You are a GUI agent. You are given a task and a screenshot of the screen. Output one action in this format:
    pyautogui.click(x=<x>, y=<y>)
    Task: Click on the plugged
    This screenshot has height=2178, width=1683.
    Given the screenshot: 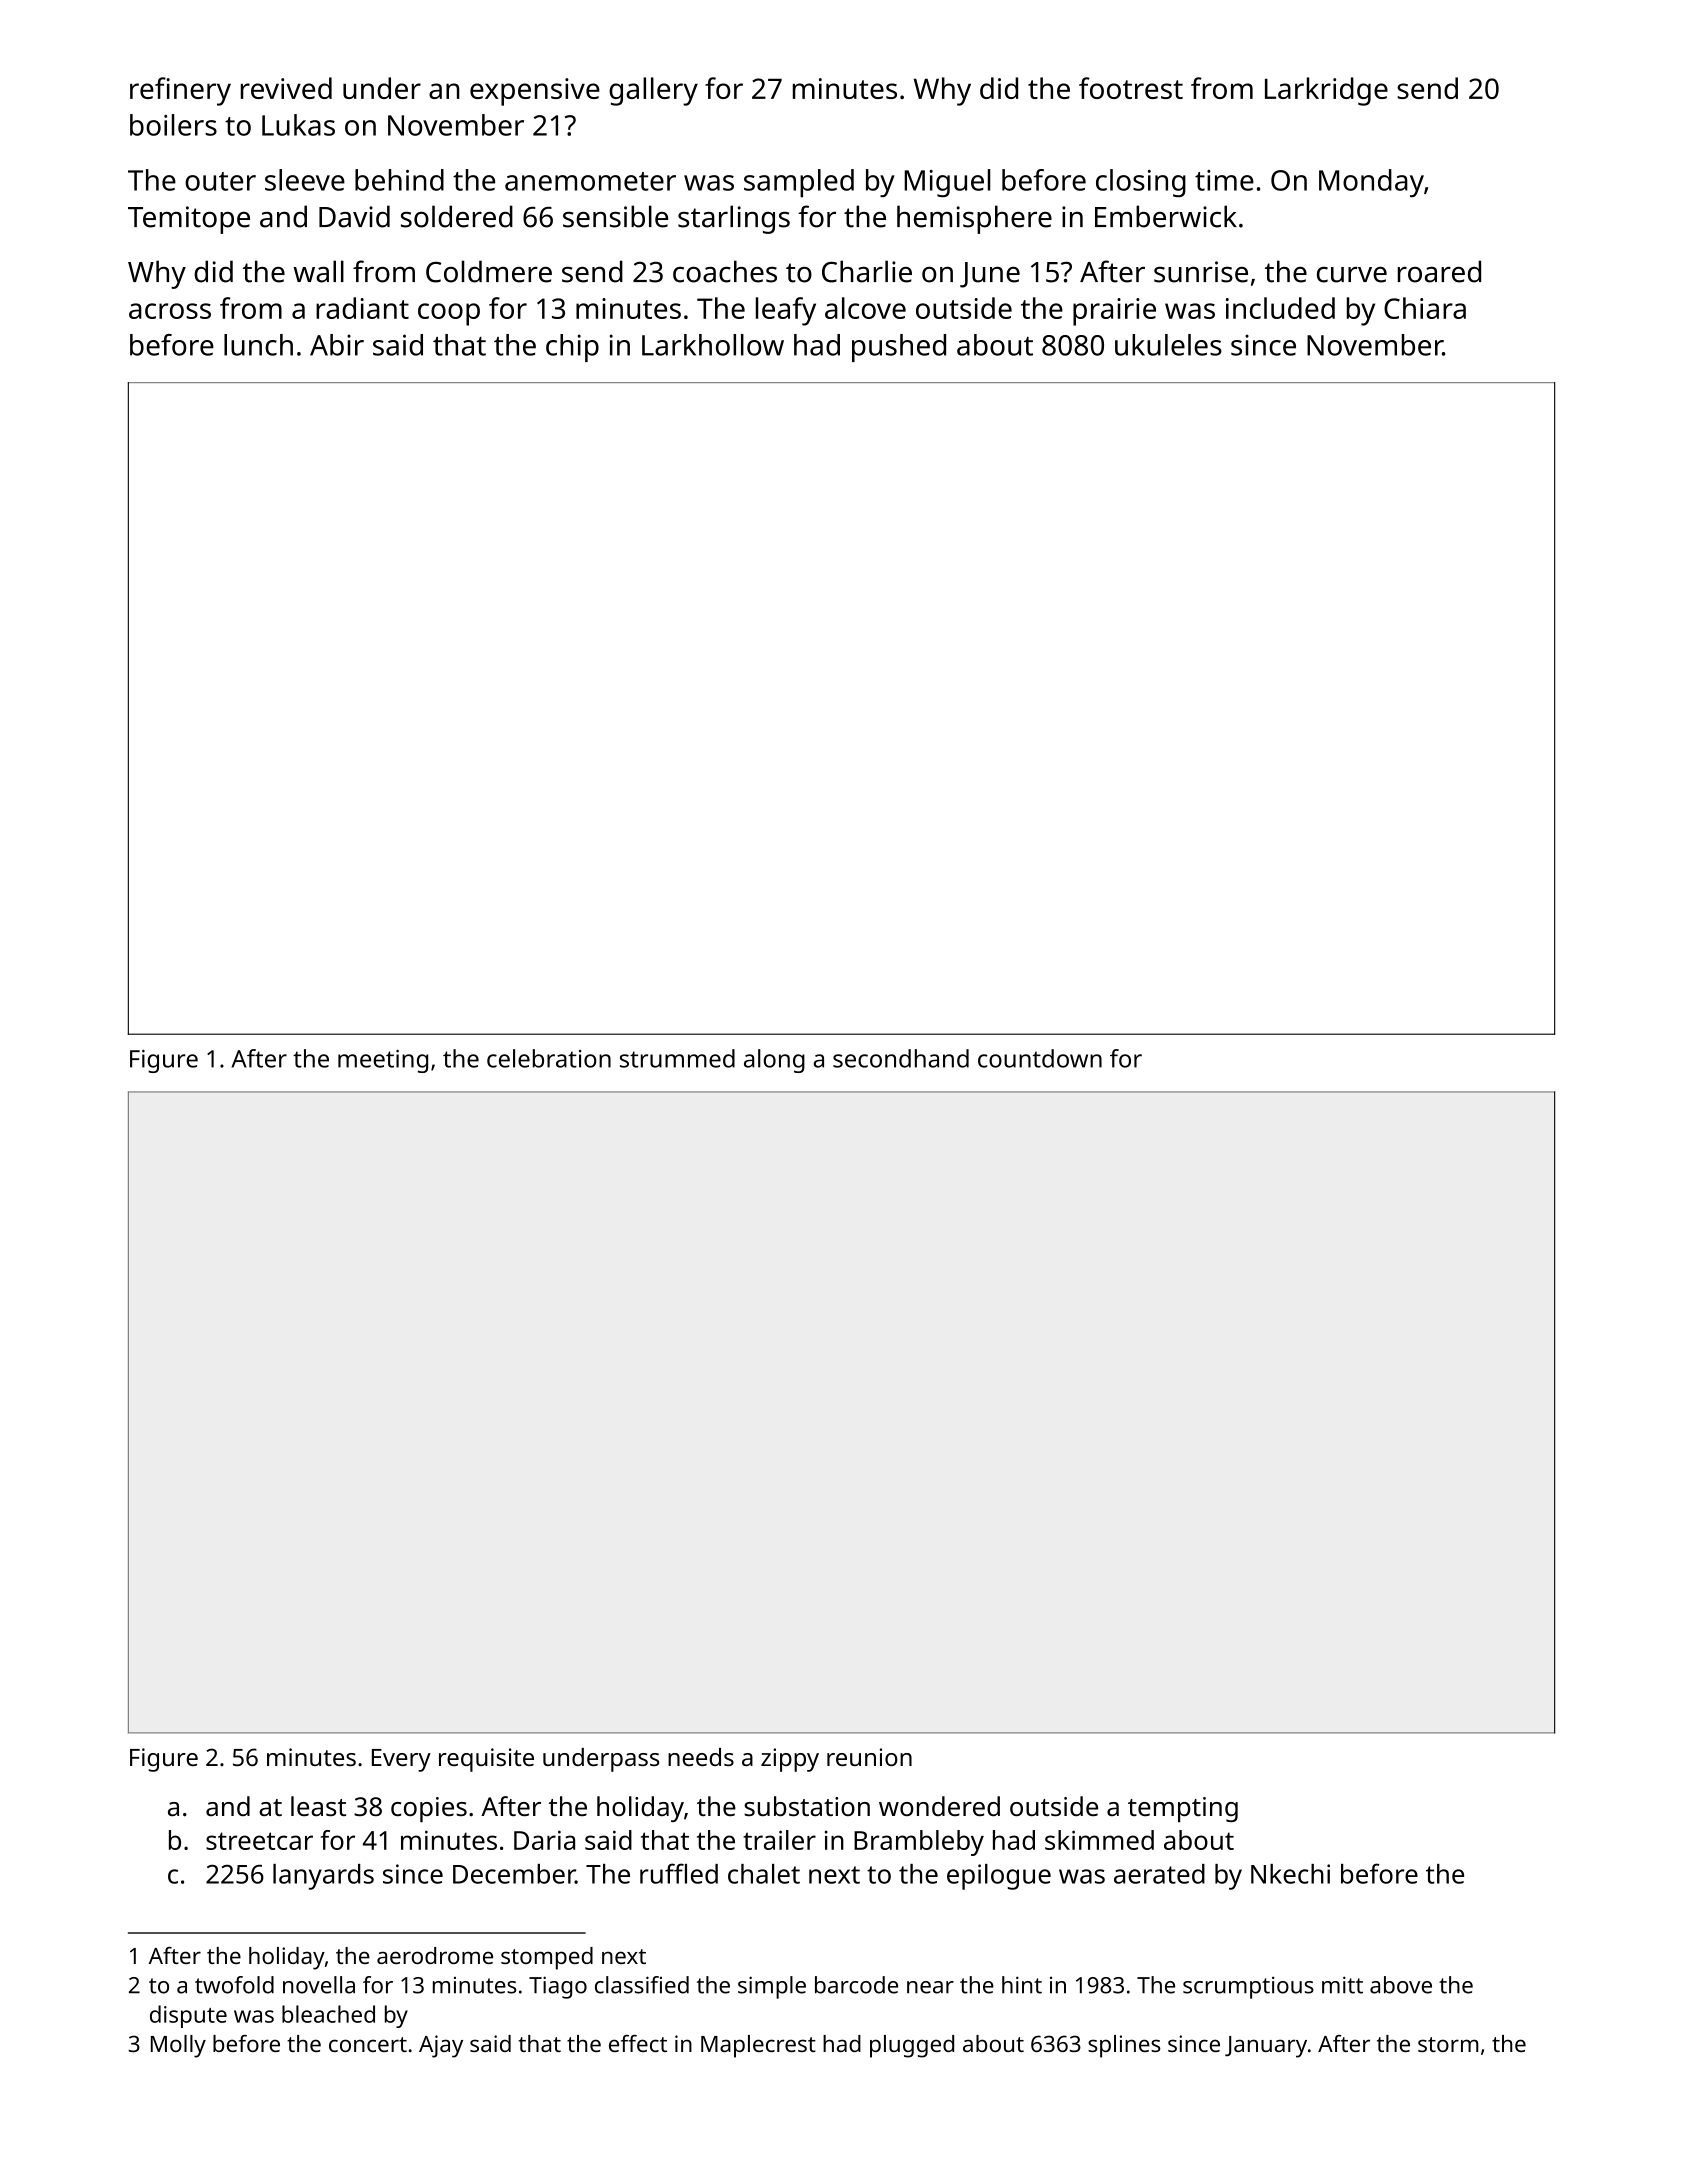 What is the action you would take?
    pyautogui.click(x=912, y=2046)
